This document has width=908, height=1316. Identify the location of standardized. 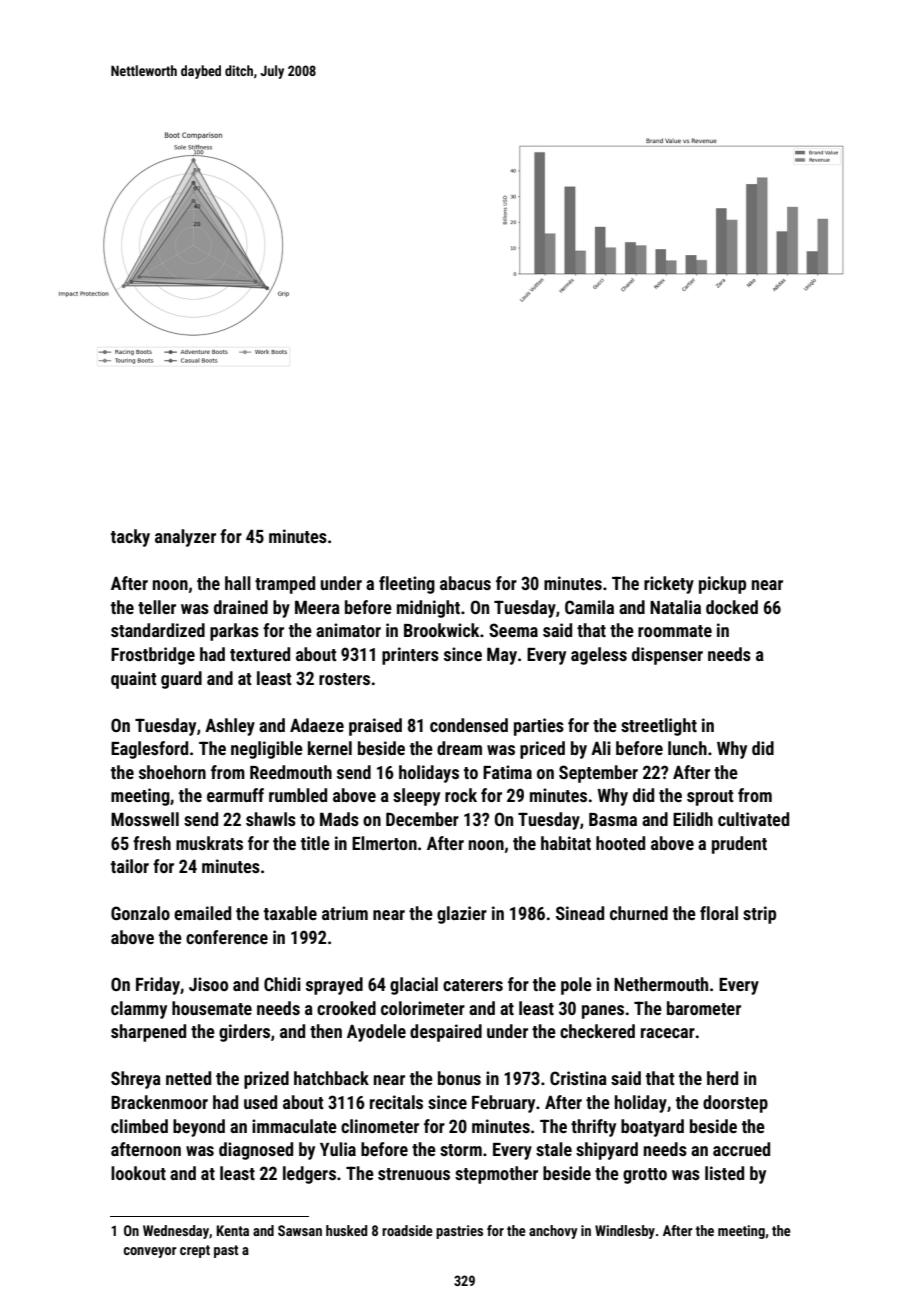
(158, 630).
